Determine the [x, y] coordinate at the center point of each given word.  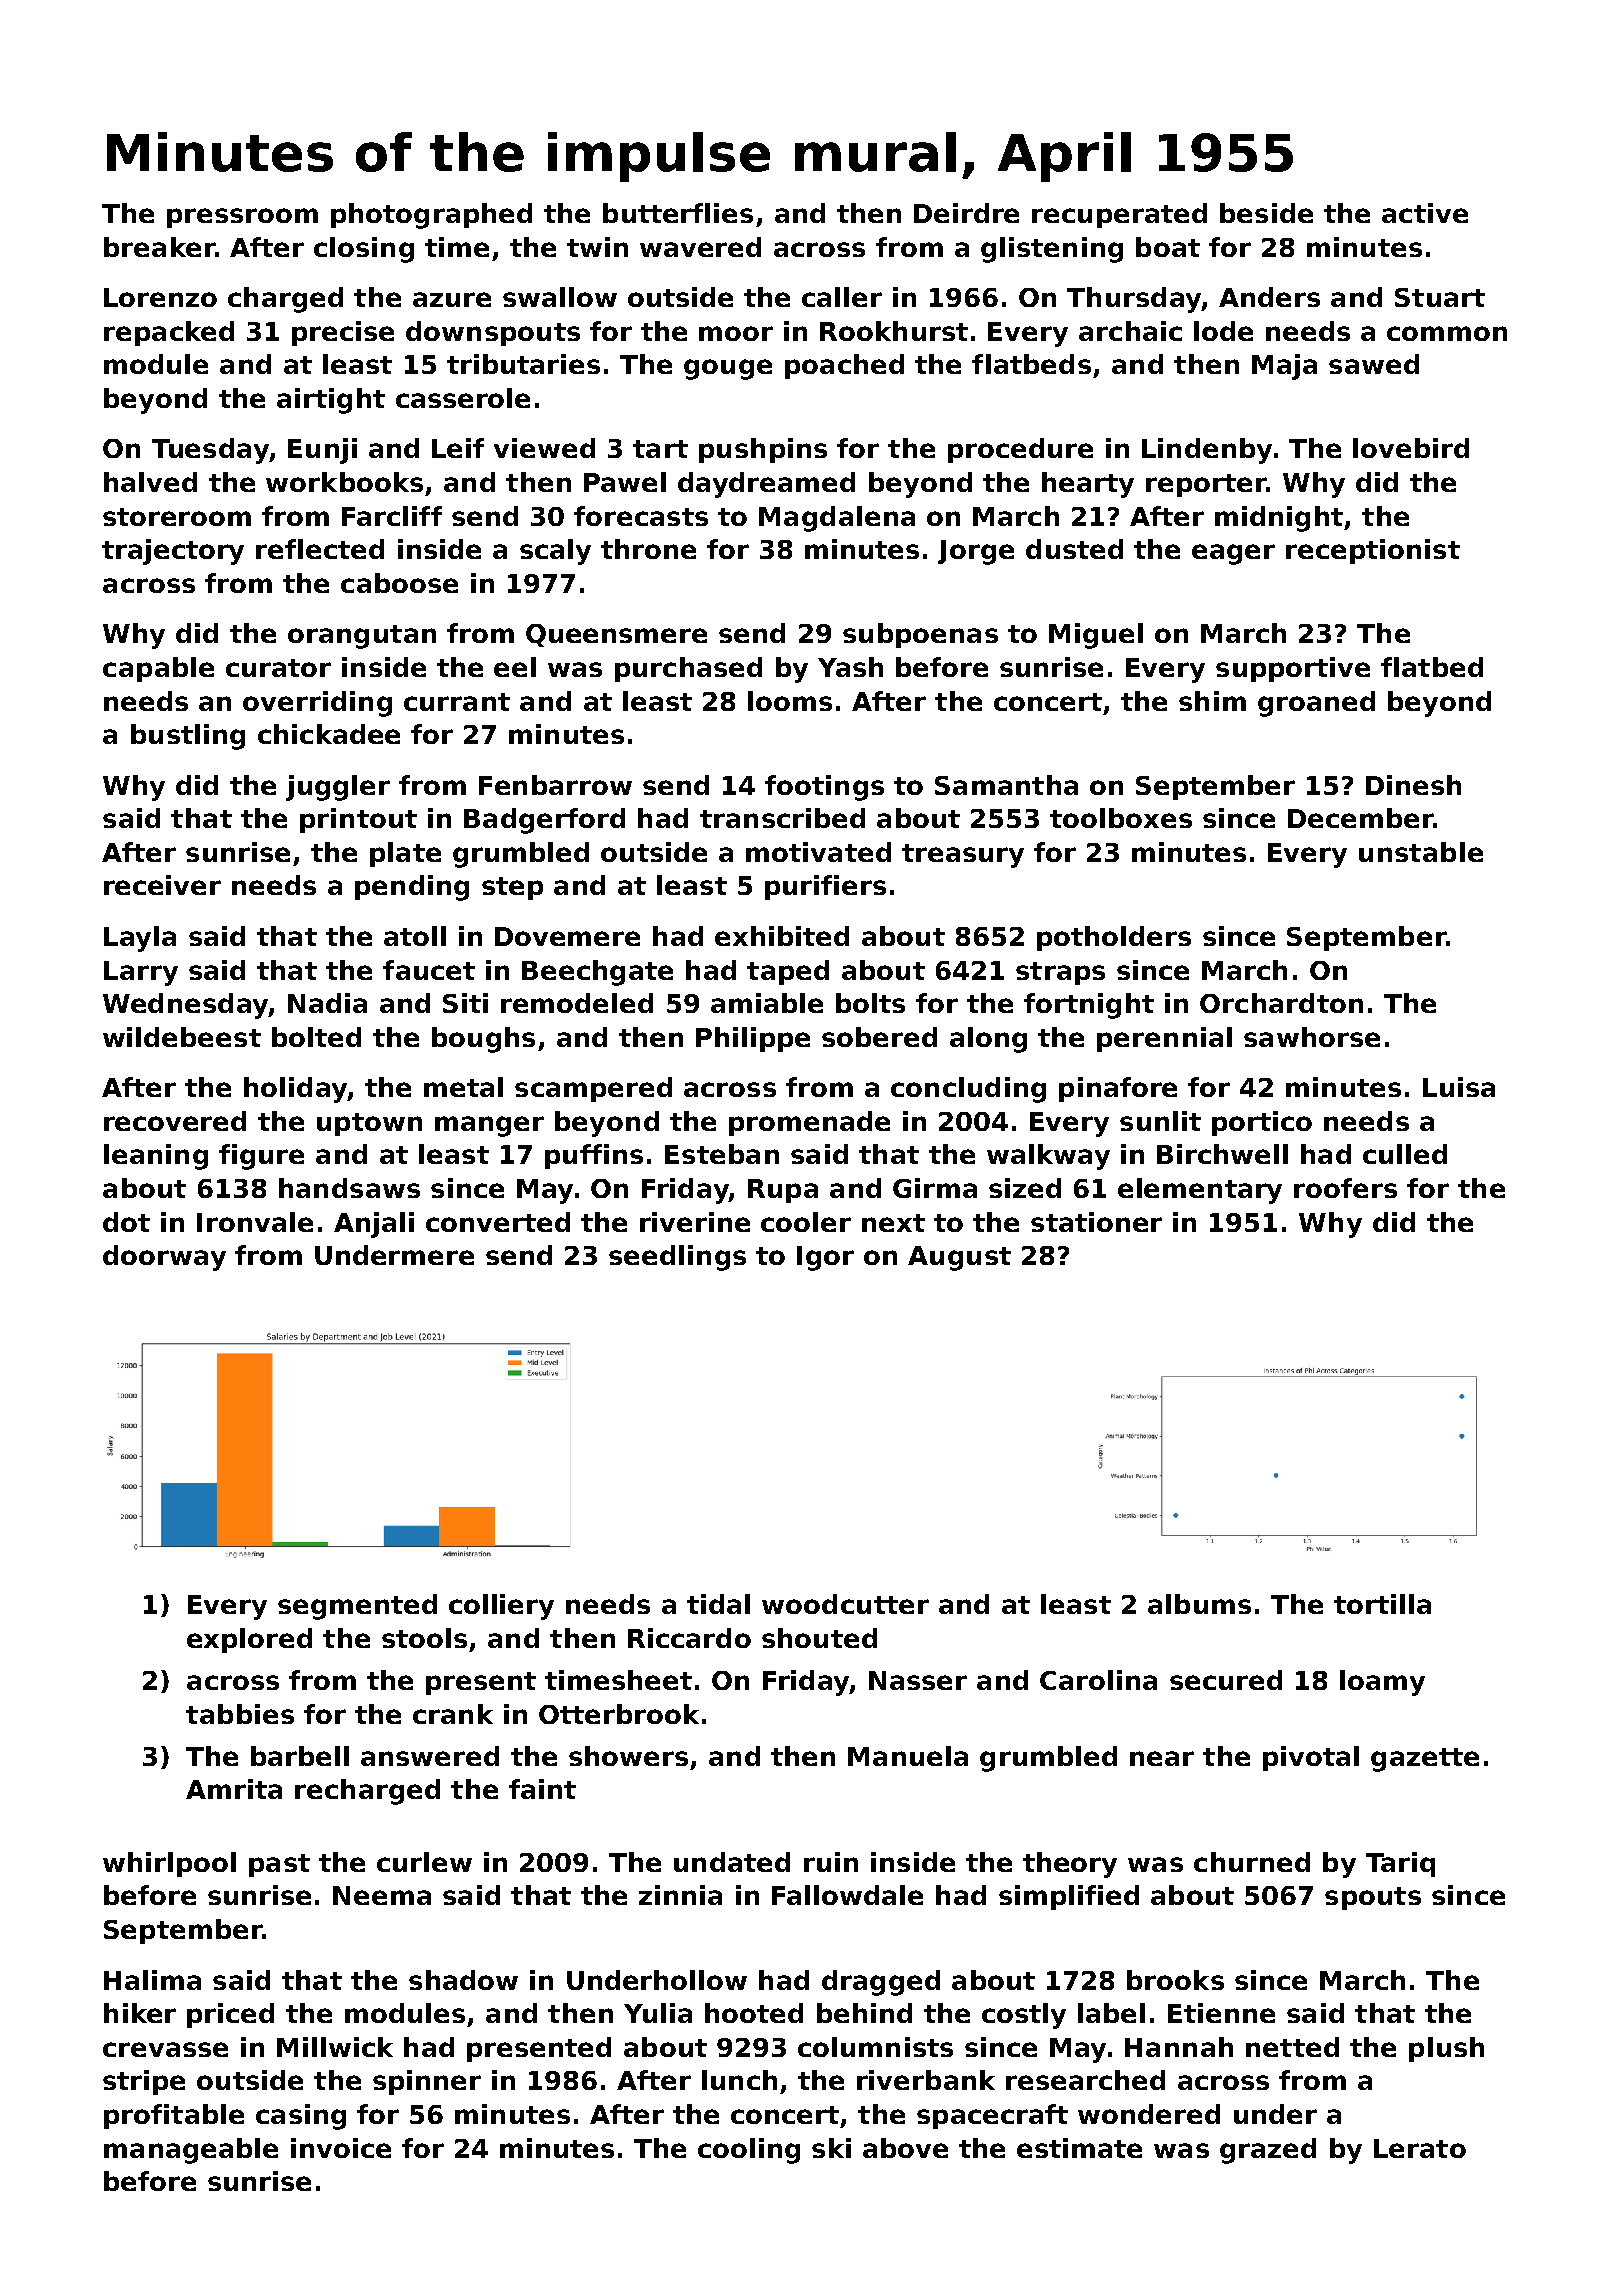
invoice [341, 2148]
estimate [1079, 2148]
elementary [1200, 1191]
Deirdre [966, 213]
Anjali [374, 1225]
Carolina [1098, 1680]
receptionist [1373, 551]
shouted [819, 1638]
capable [158, 669]
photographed [431, 216]
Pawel [625, 482]
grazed [1268, 2151]
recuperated [1119, 215]
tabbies [240, 1714]
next [893, 1223]
